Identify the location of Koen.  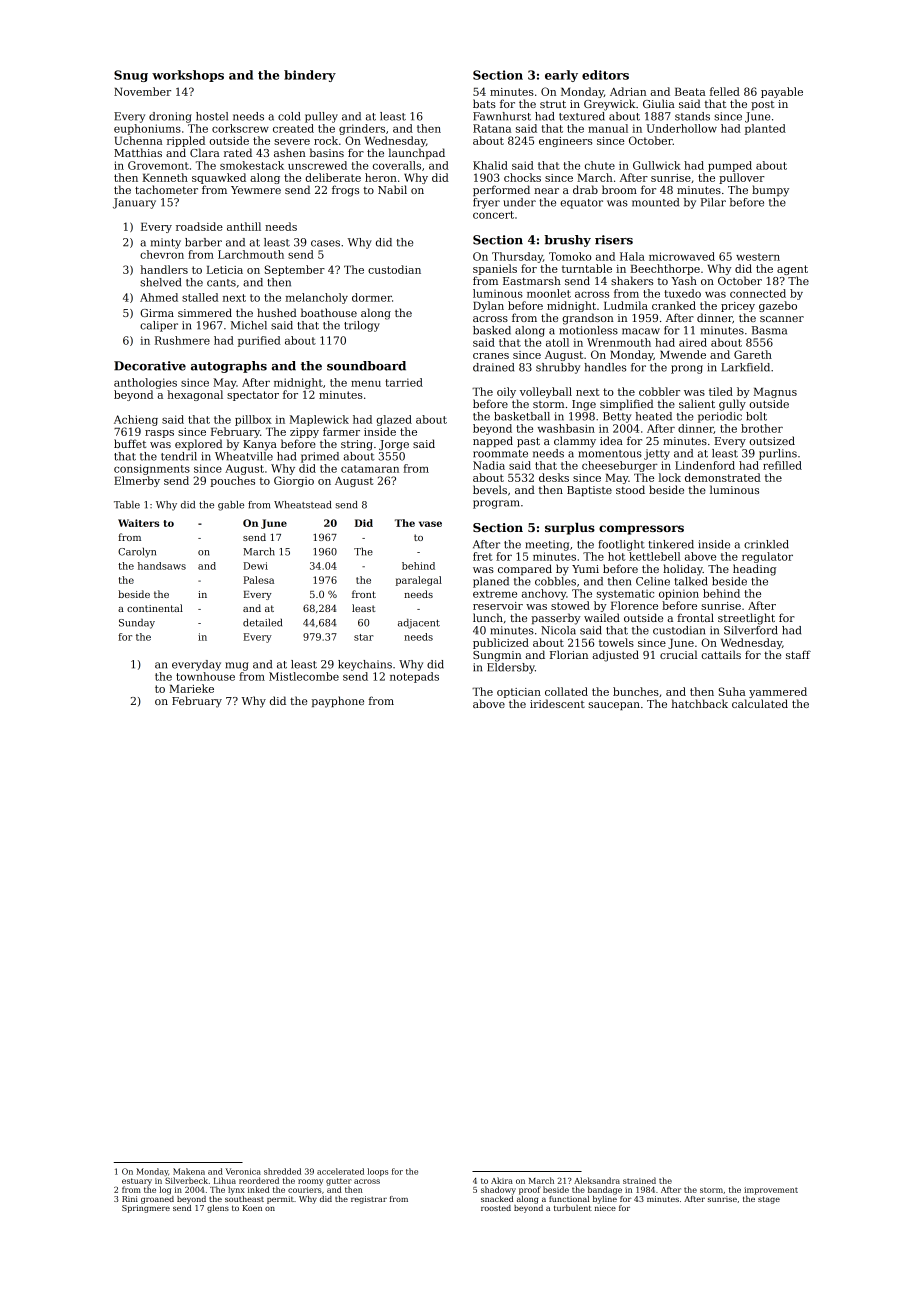
(252, 1208).
